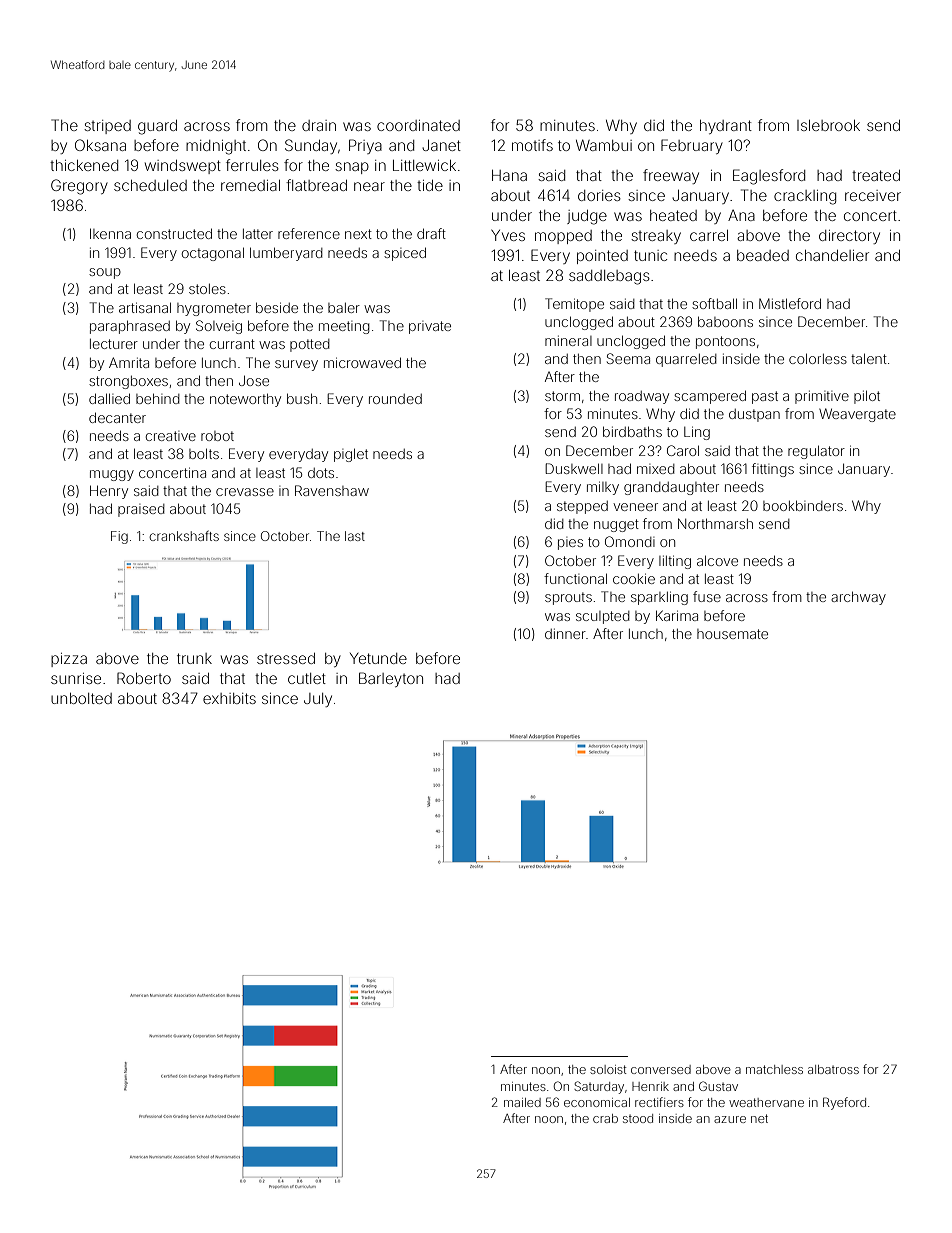 The width and height of the screenshot is (952, 1233). Describe the element at coordinates (832, 255) in the screenshot. I see `chandelier` at that location.
